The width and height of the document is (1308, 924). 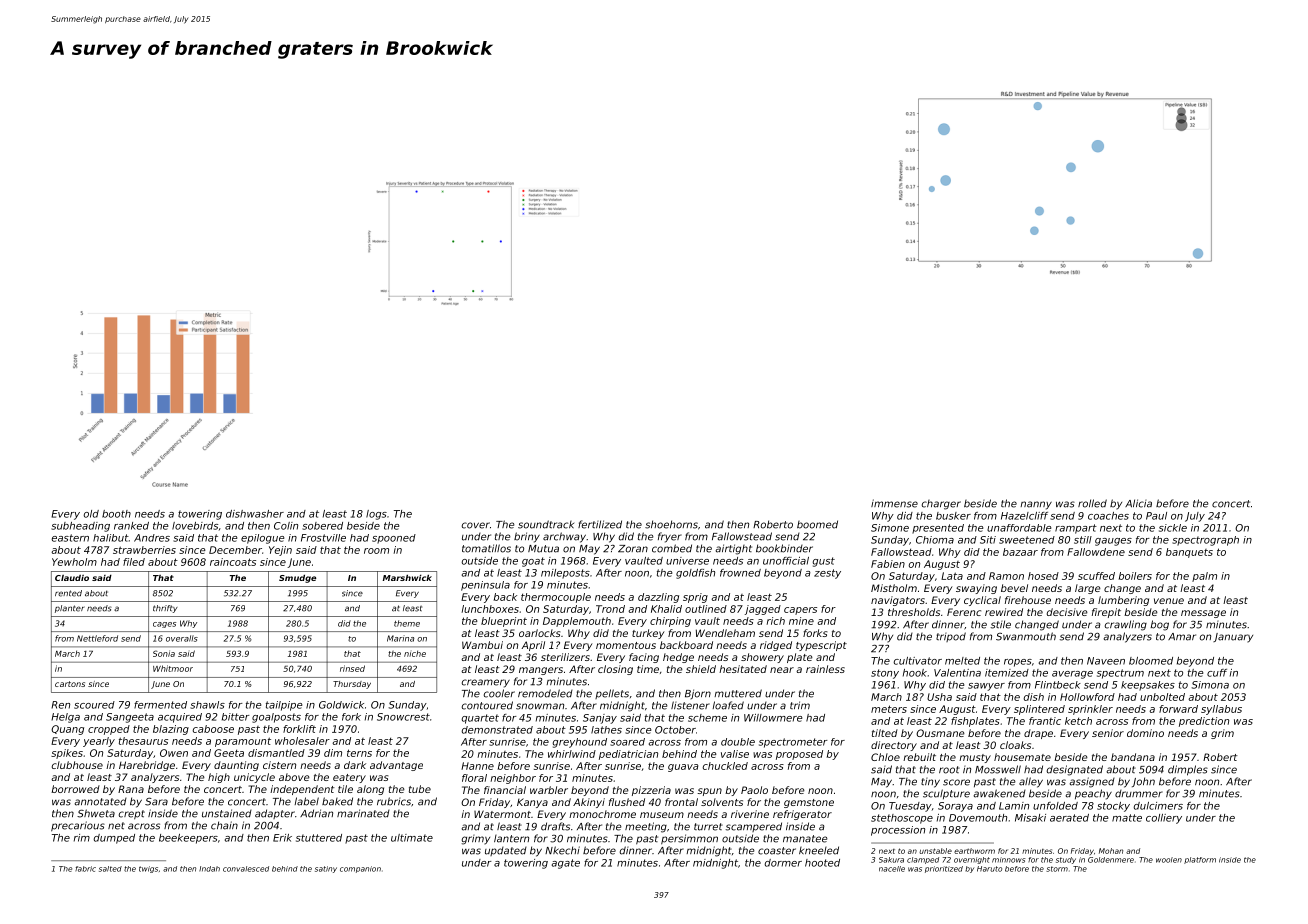 What do you see at coordinates (482, 645) in the document?
I see `Wambui` at bounding box center [482, 645].
